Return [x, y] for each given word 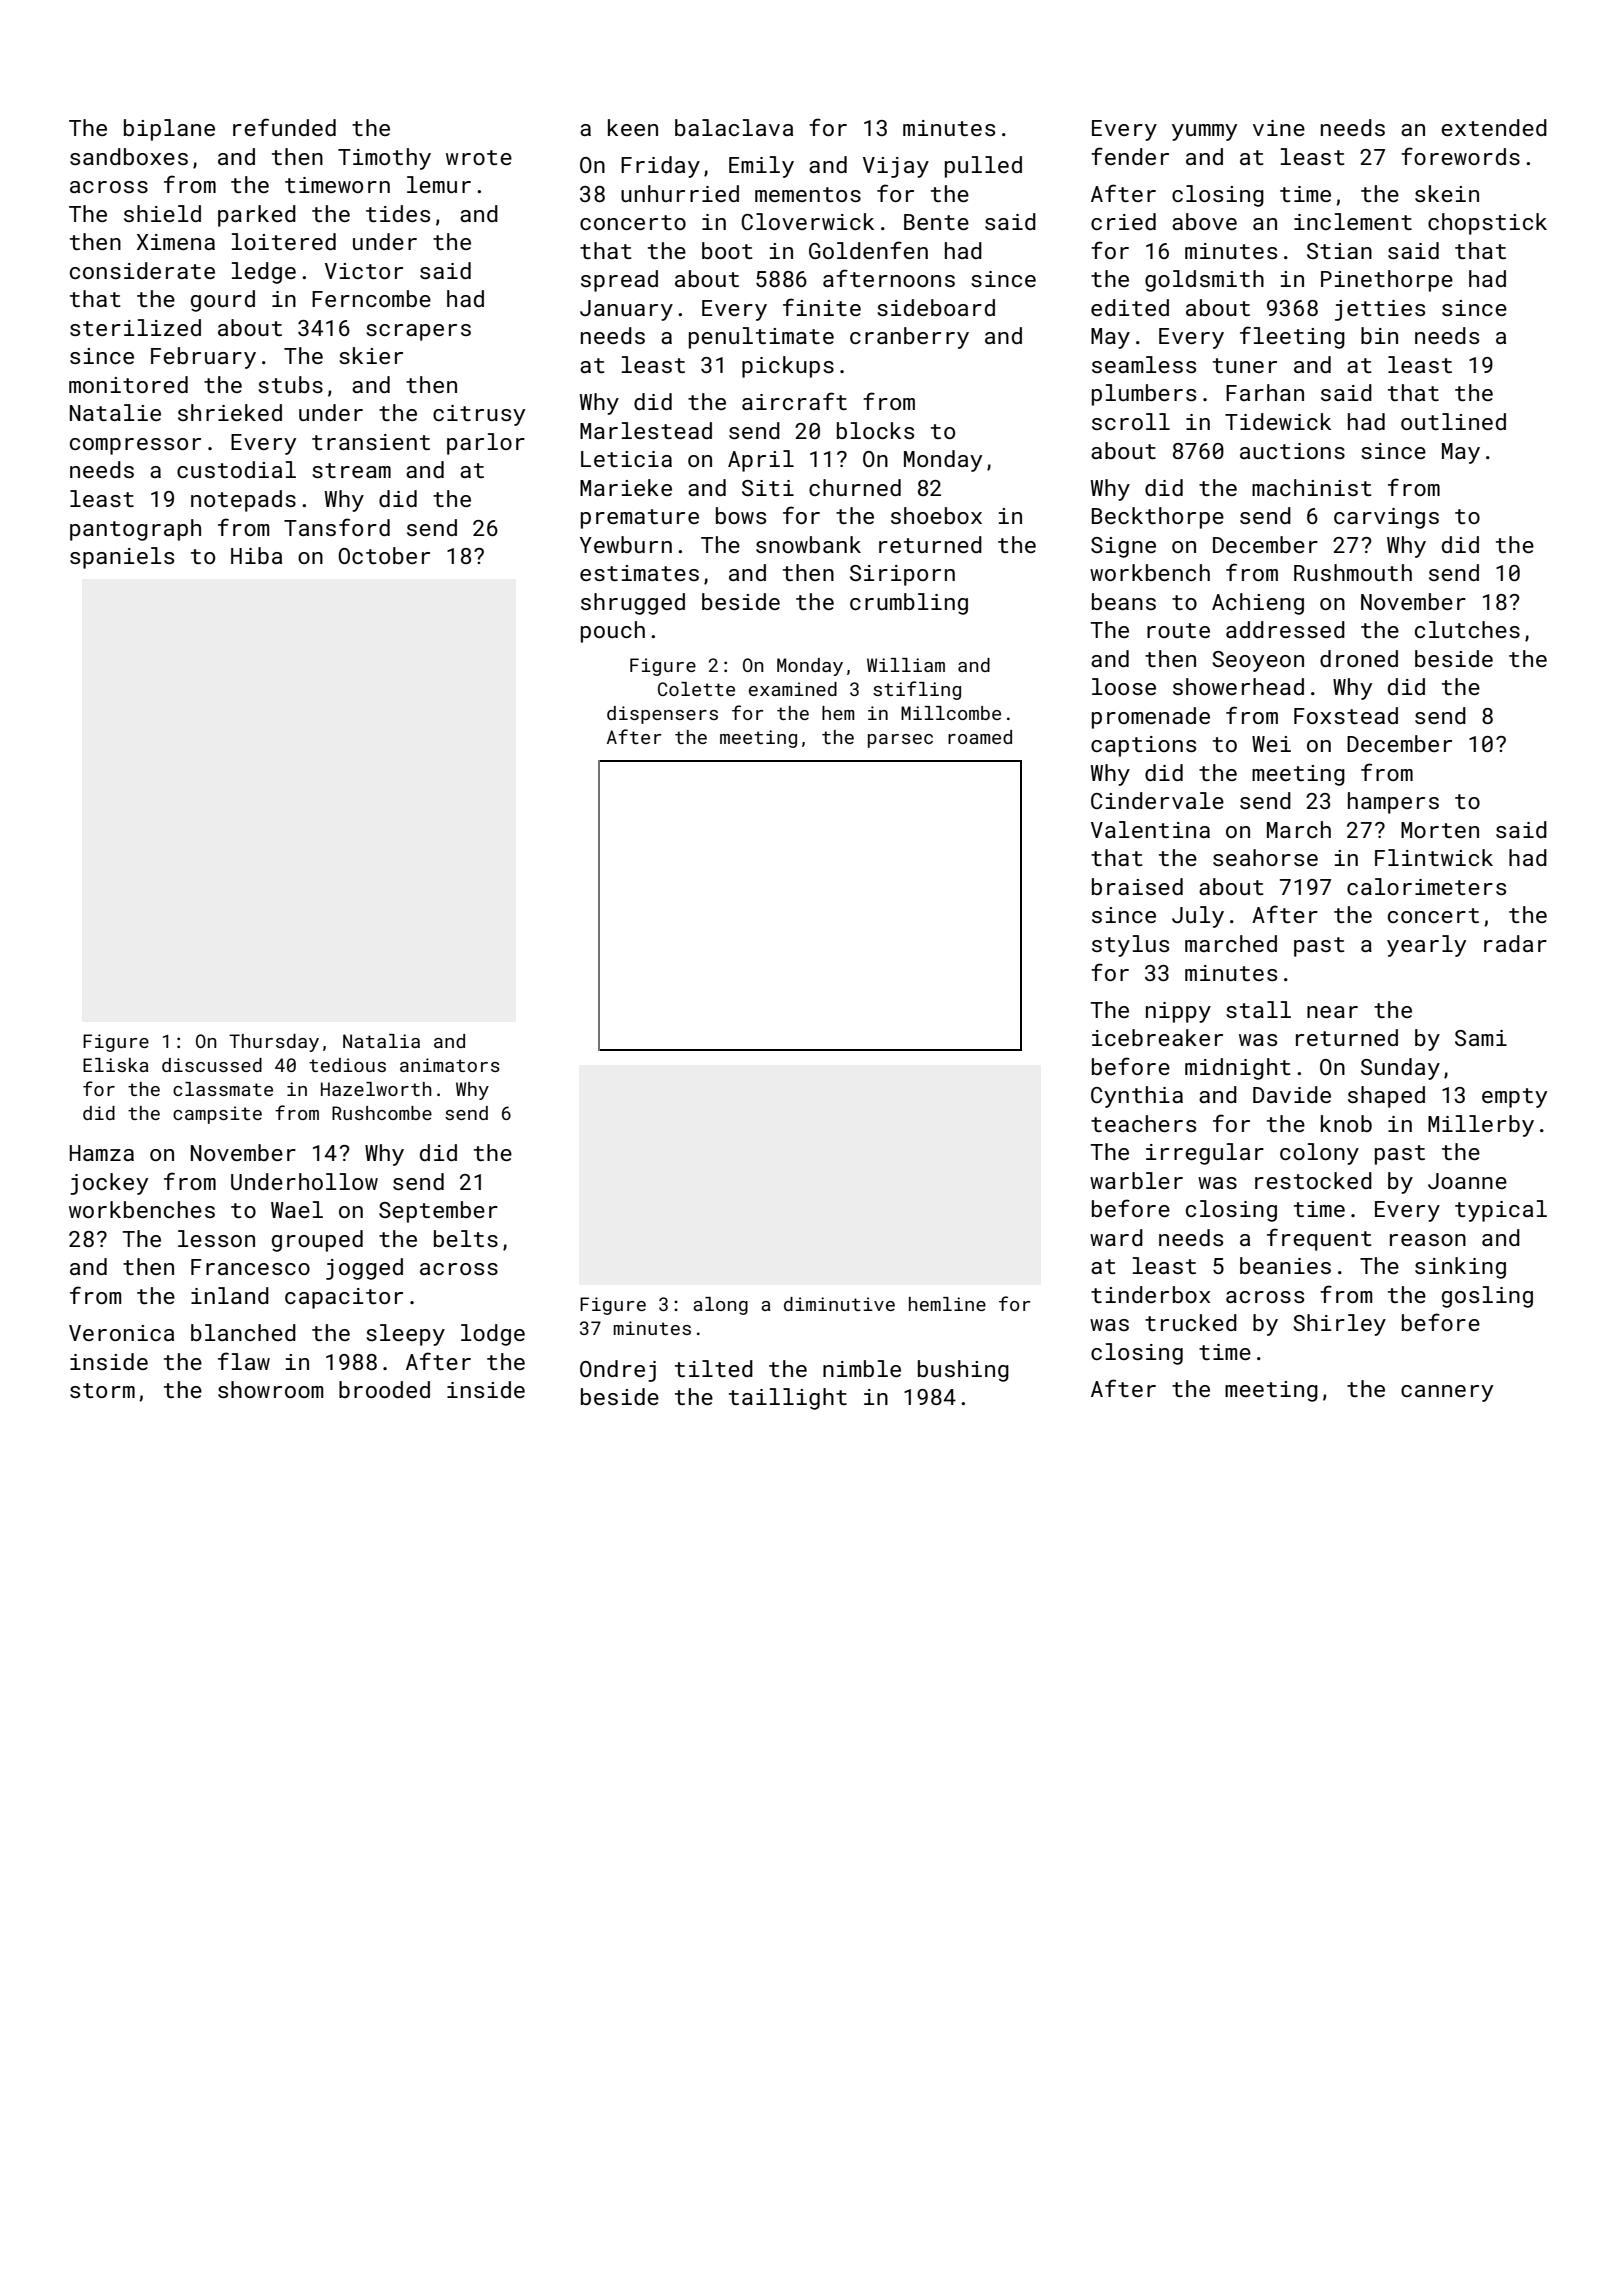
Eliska [116, 1065]
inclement [1353, 221]
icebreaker [1157, 1037]
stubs [290, 384]
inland [230, 1295]
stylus [1130, 946]
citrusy [479, 415]
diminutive [839, 1304]
